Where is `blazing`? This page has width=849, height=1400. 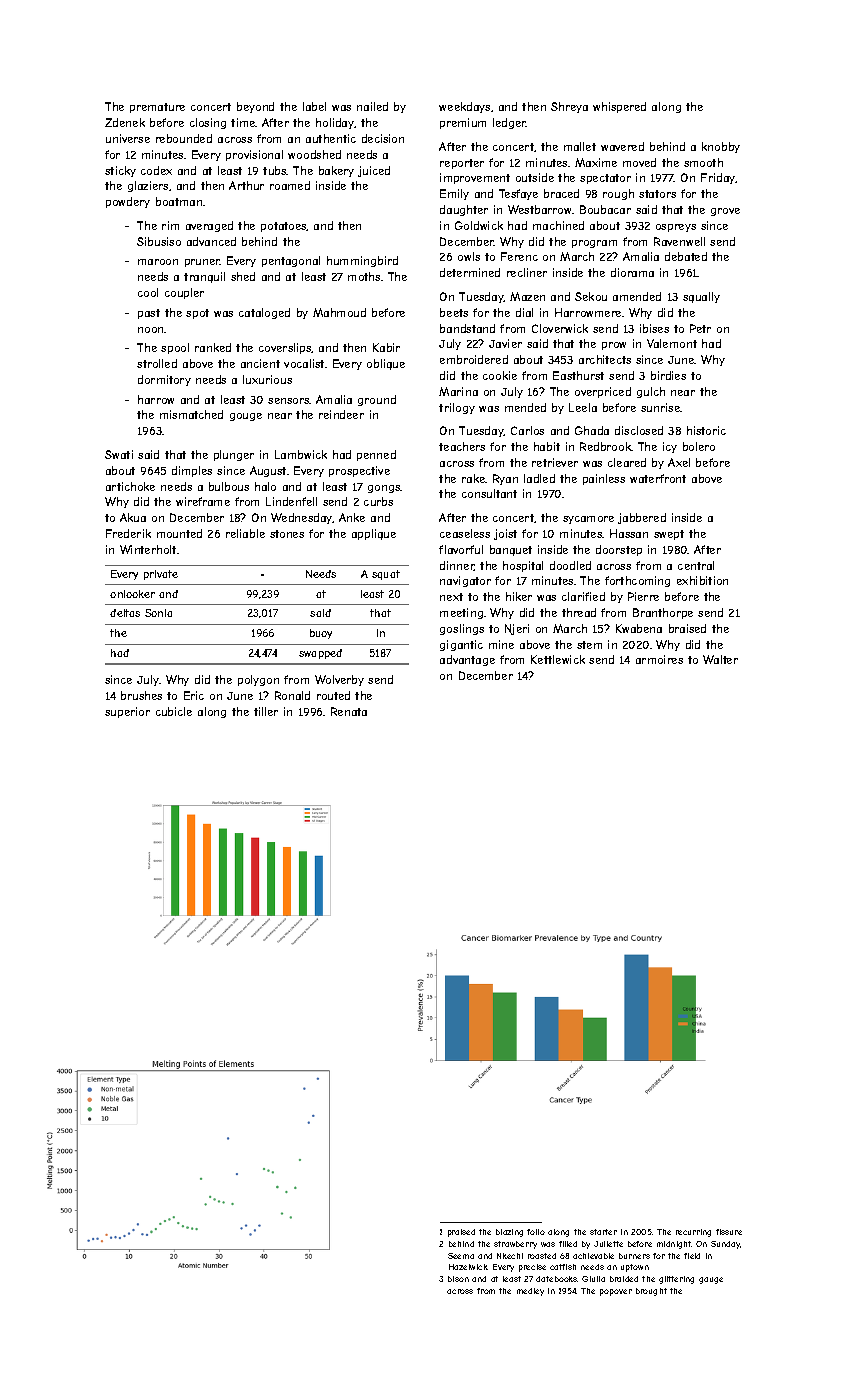
blazing is located at coordinates (509, 1233).
